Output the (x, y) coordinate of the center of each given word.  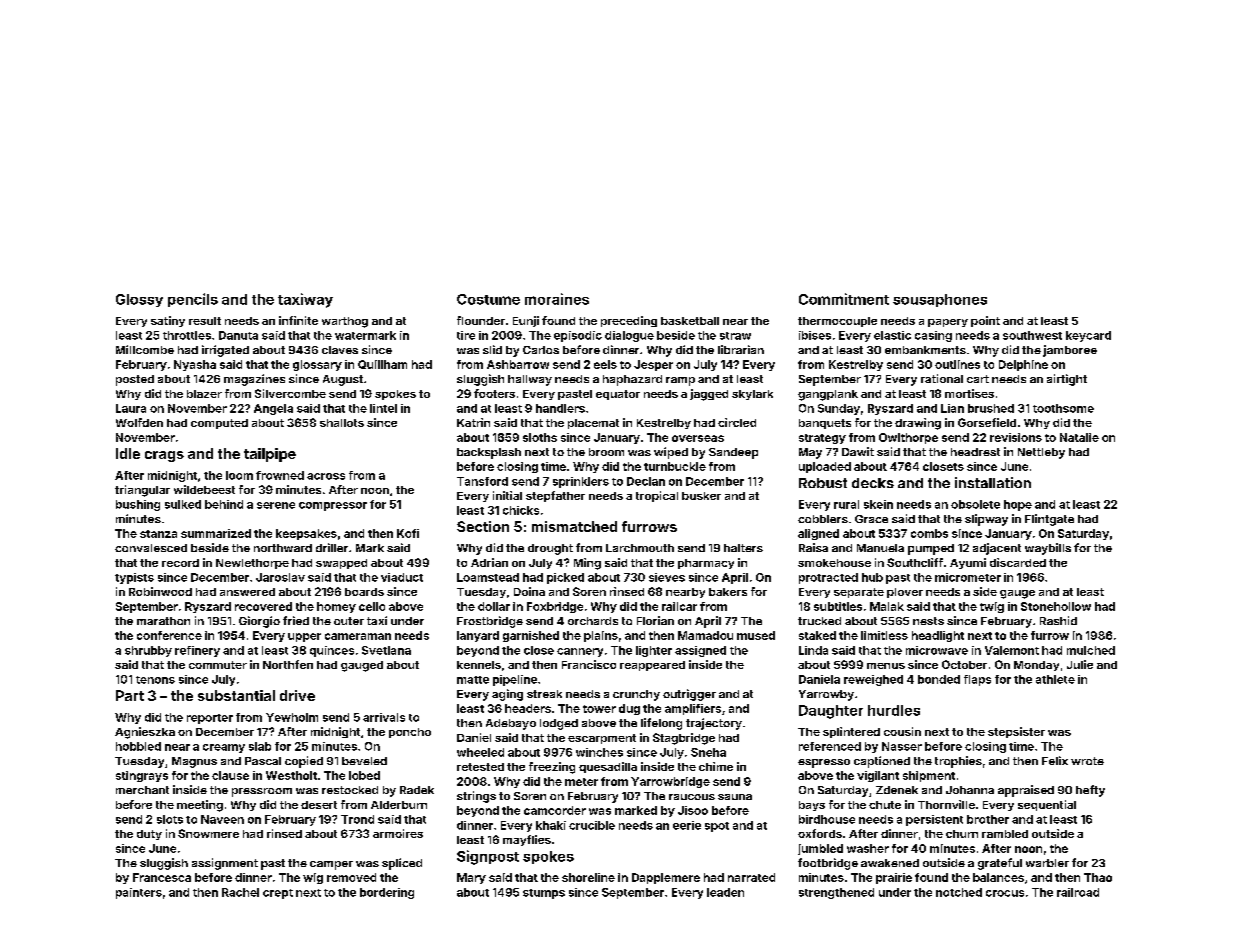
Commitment (844, 299)
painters (139, 893)
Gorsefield (987, 422)
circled (737, 422)
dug (629, 709)
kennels (479, 665)
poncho (410, 733)
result (205, 321)
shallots (342, 423)
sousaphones (940, 300)
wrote (1087, 761)
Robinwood (160, 591)
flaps (977, 680)
